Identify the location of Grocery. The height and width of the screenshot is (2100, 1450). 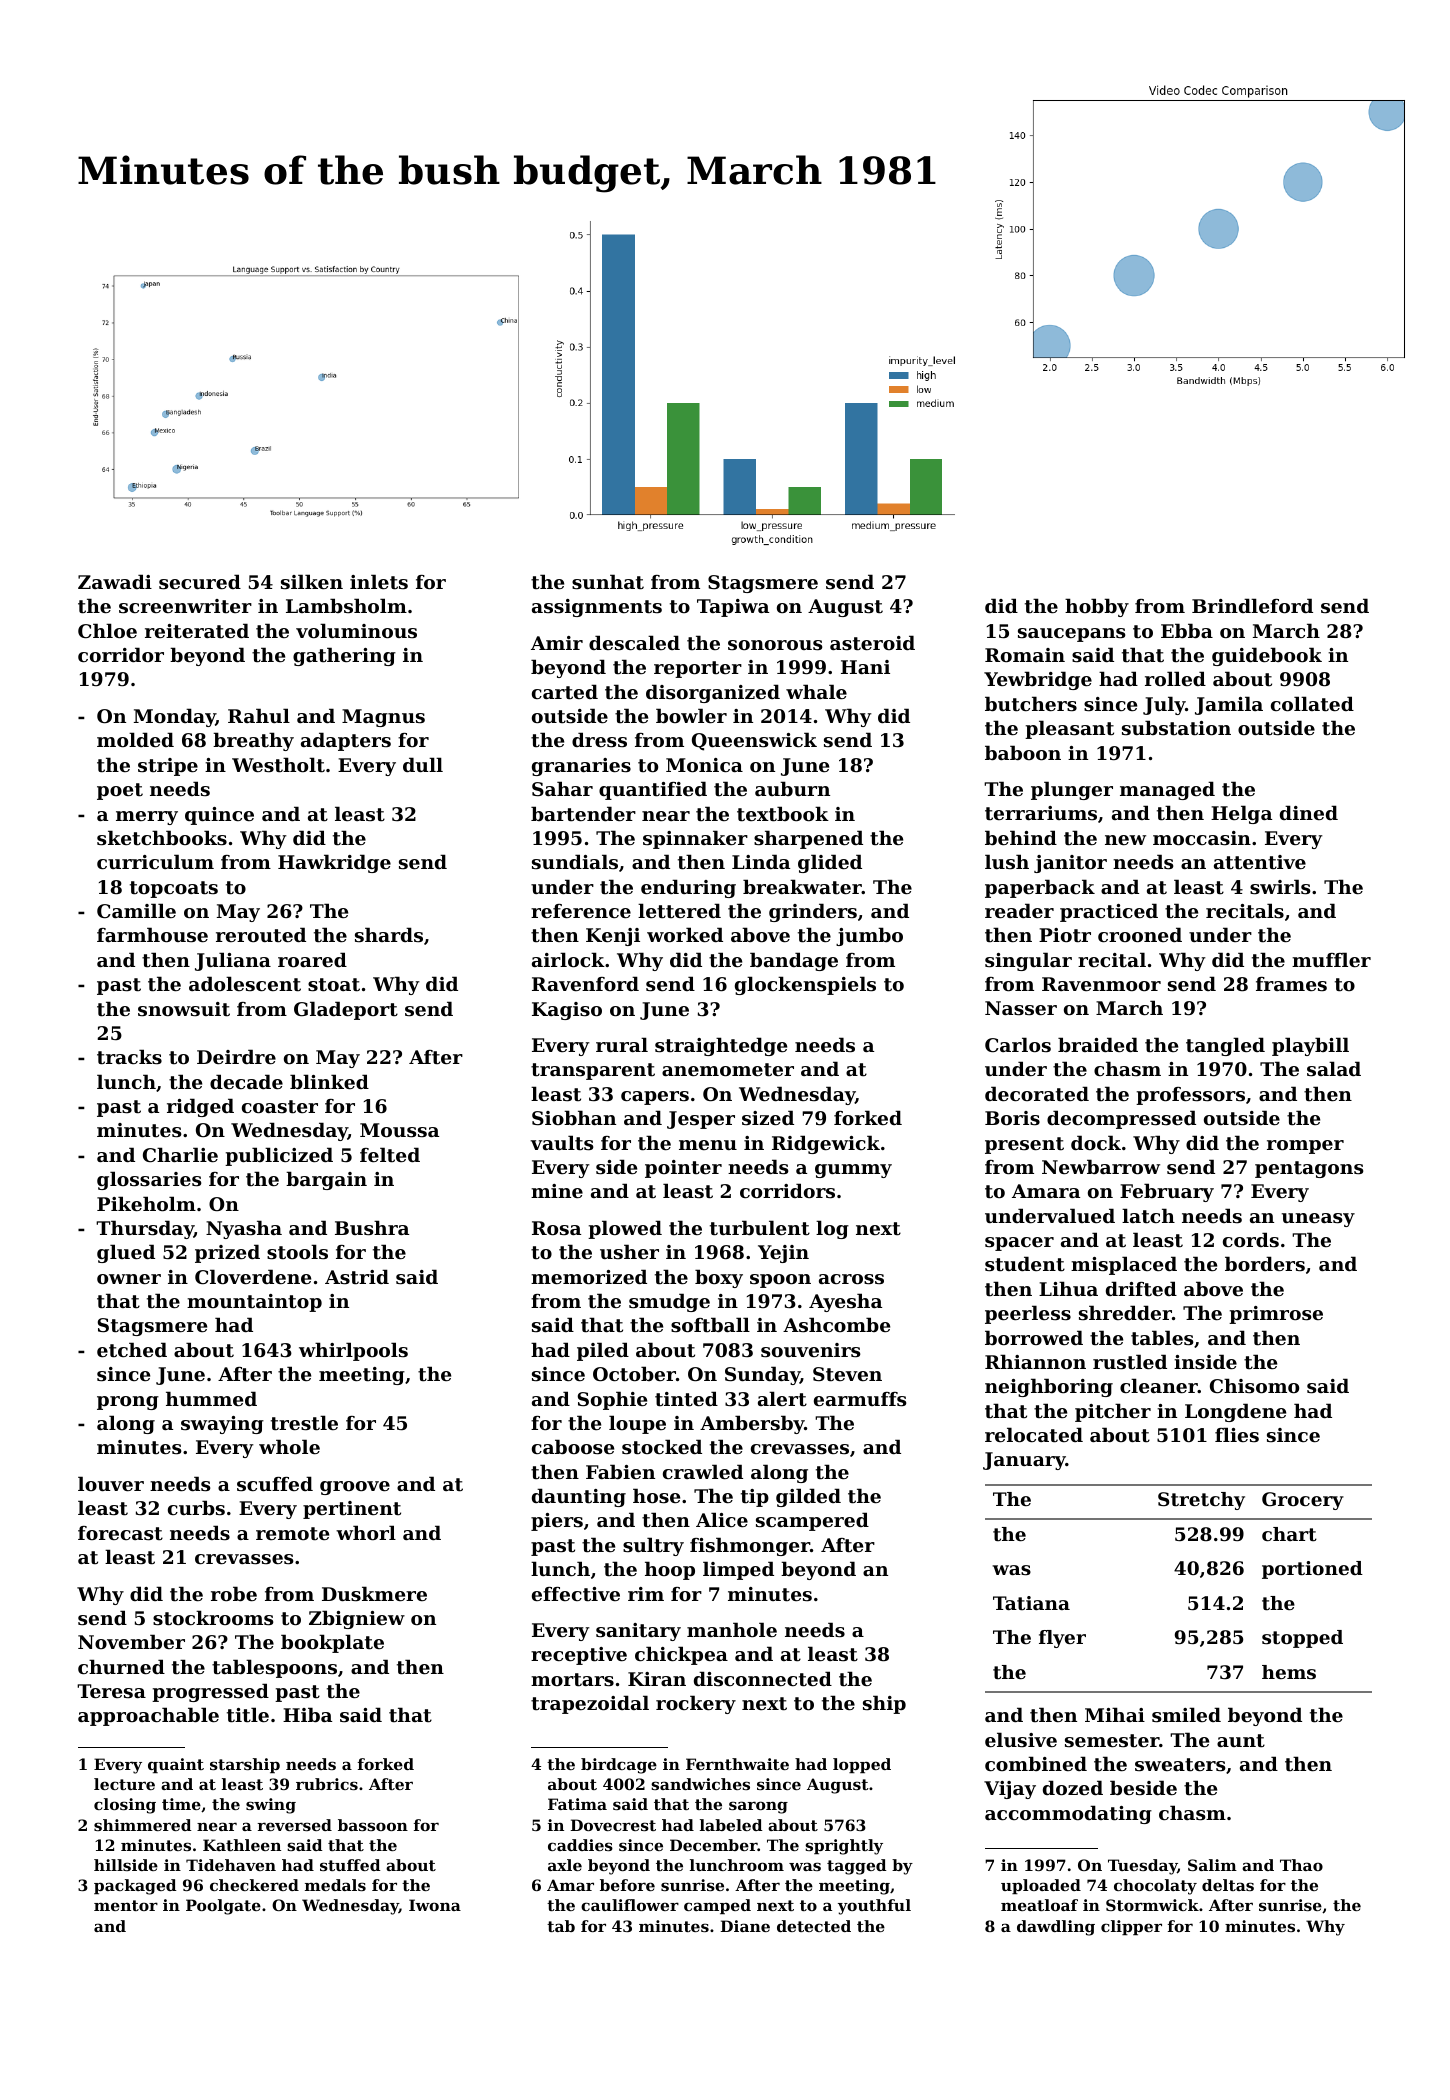
(1303, 1501).
